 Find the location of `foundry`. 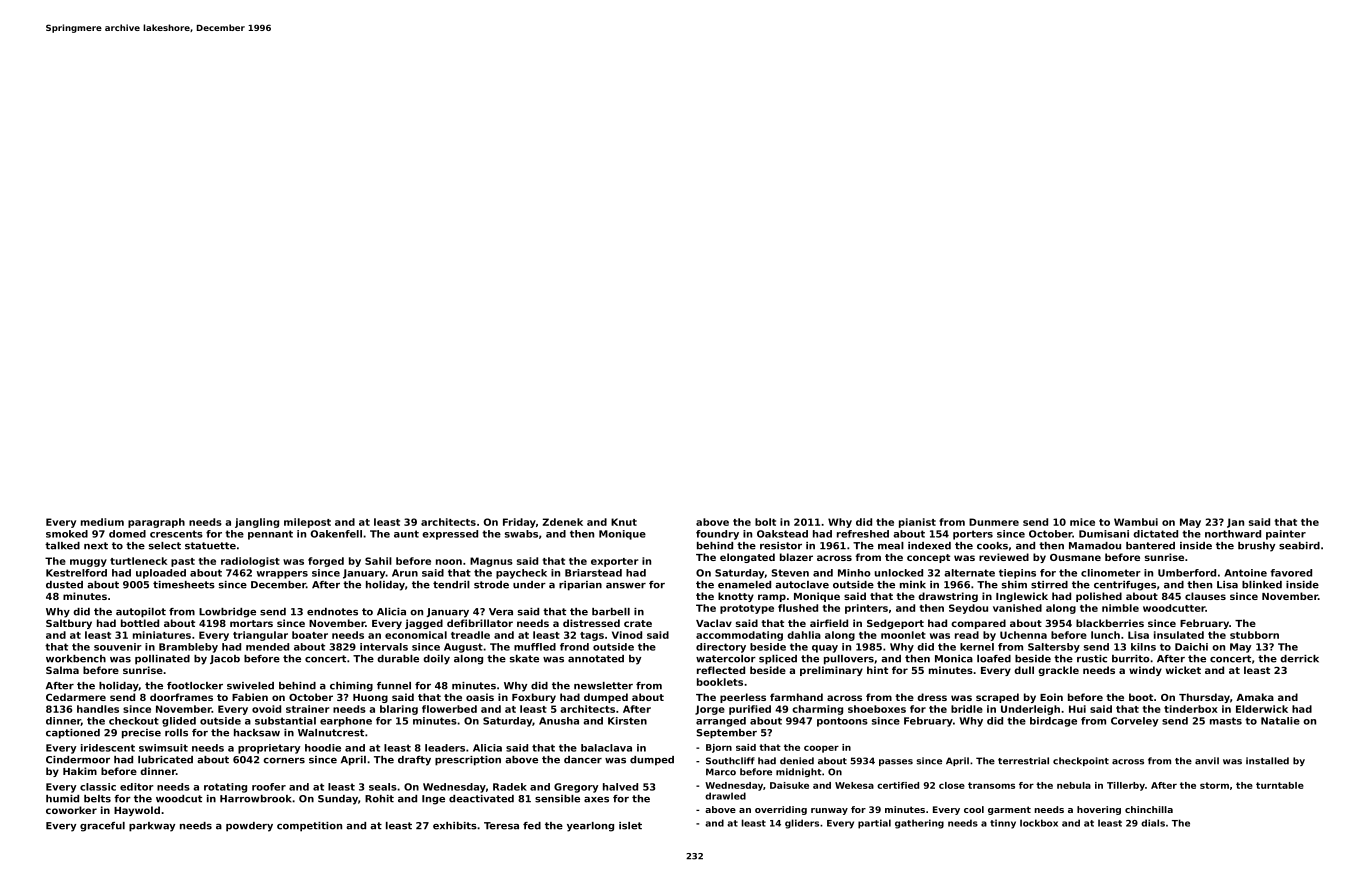

foundry is located at coordinates (717, 535).
